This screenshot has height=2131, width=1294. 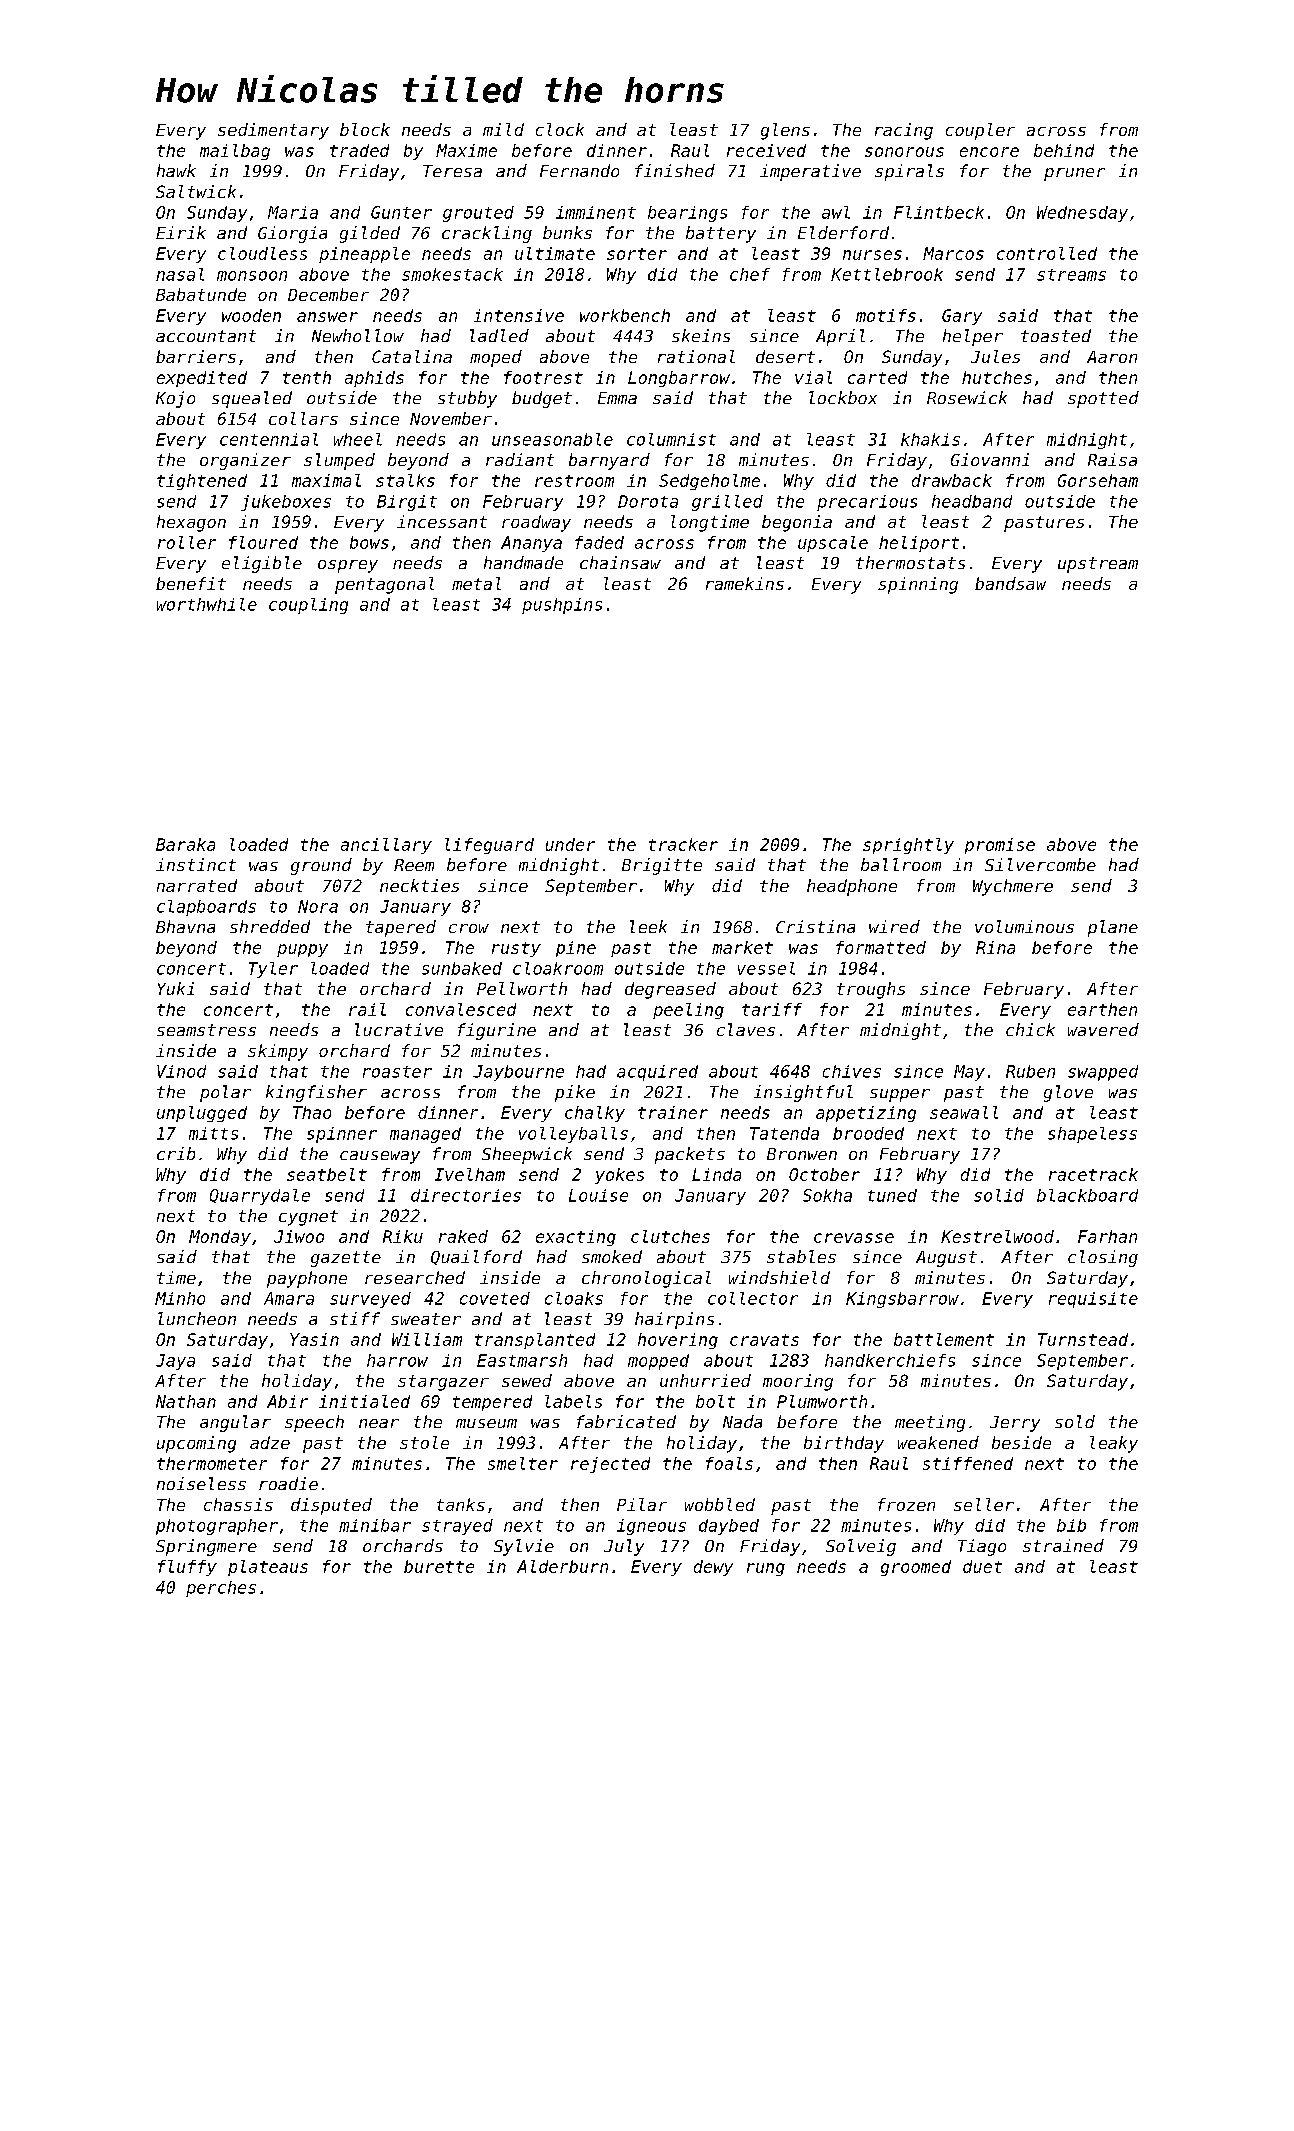 I want to click on accountant, so click(x=206, y=336).
